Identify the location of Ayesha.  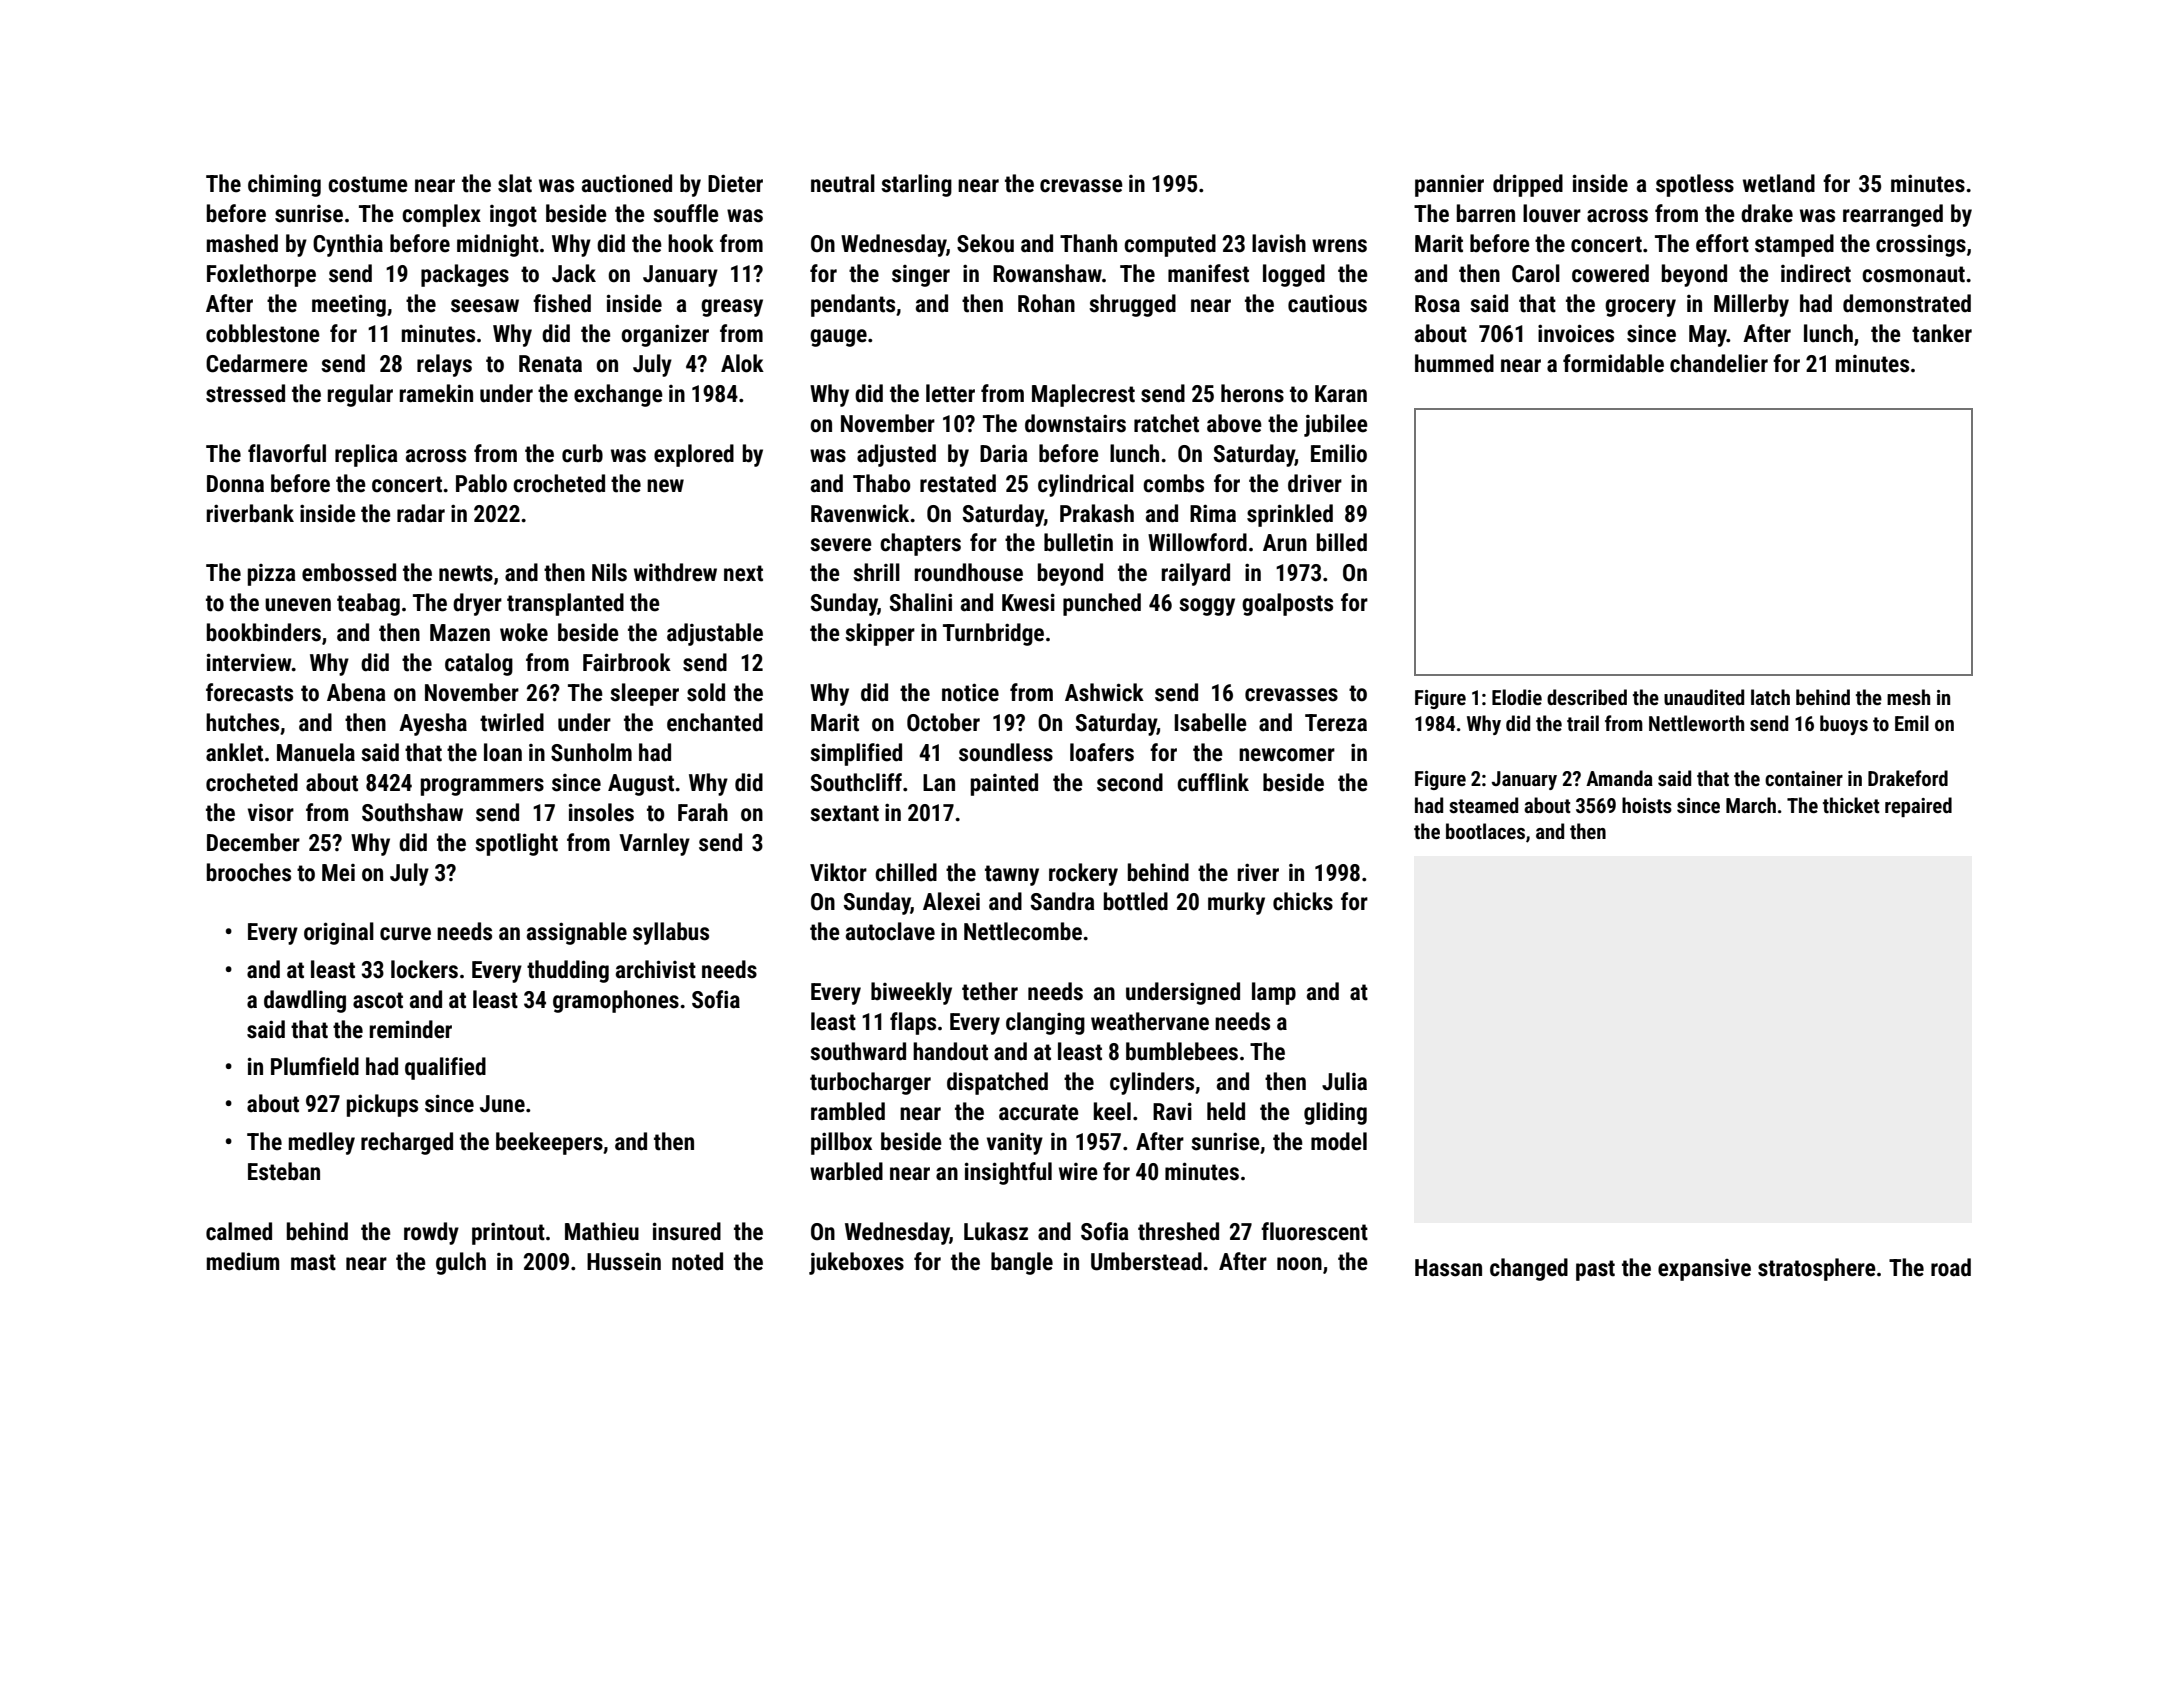
(433, 724).
